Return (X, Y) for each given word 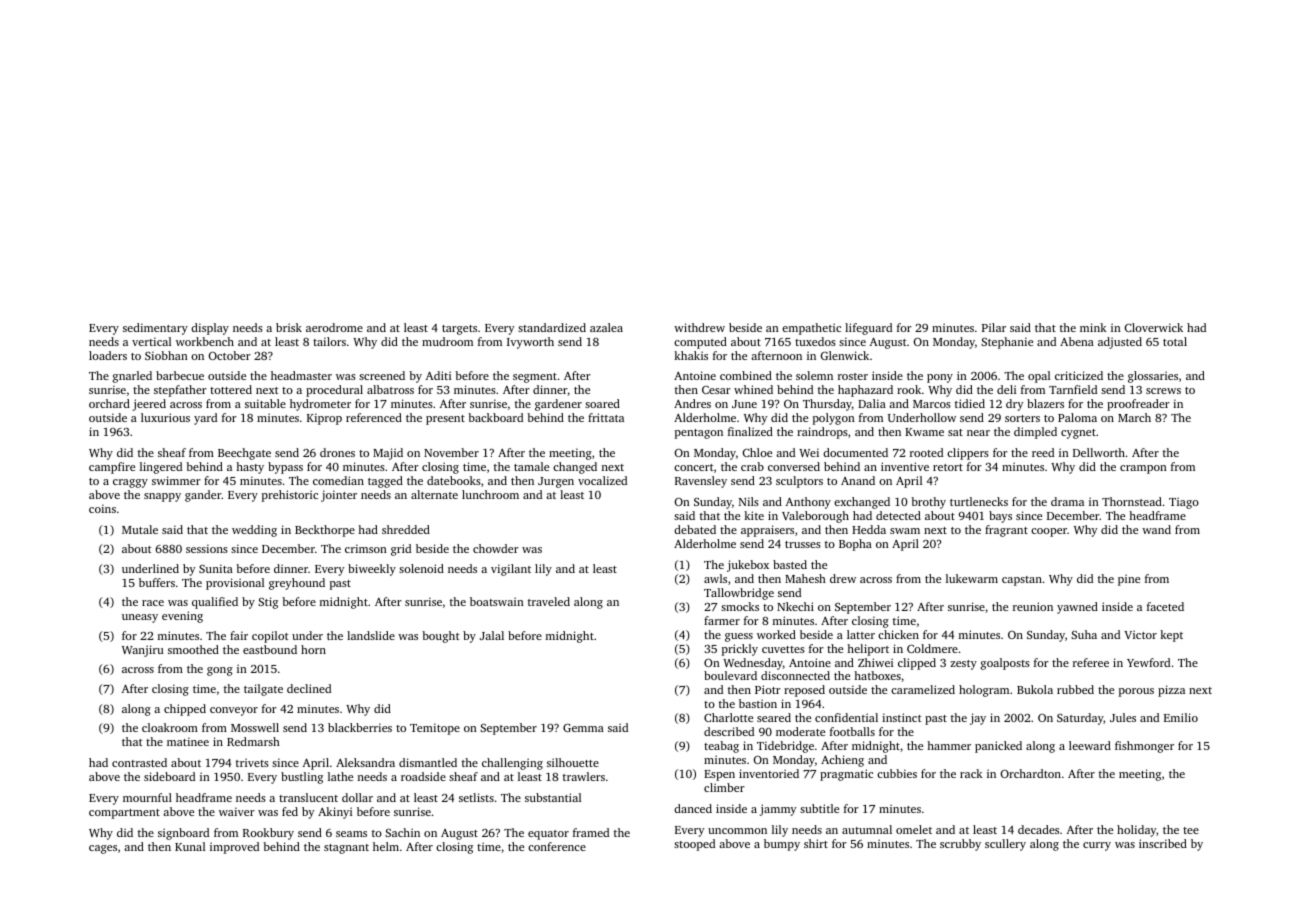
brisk (289, 327)
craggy (130, 483)
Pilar (994, 327)
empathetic (811, 329)
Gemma (583, 728)
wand (1156, 529)
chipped (185, 710)
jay (978, 719)
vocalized (602, 480)
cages (103, 849)
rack (971, 773)
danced (693, 808)
